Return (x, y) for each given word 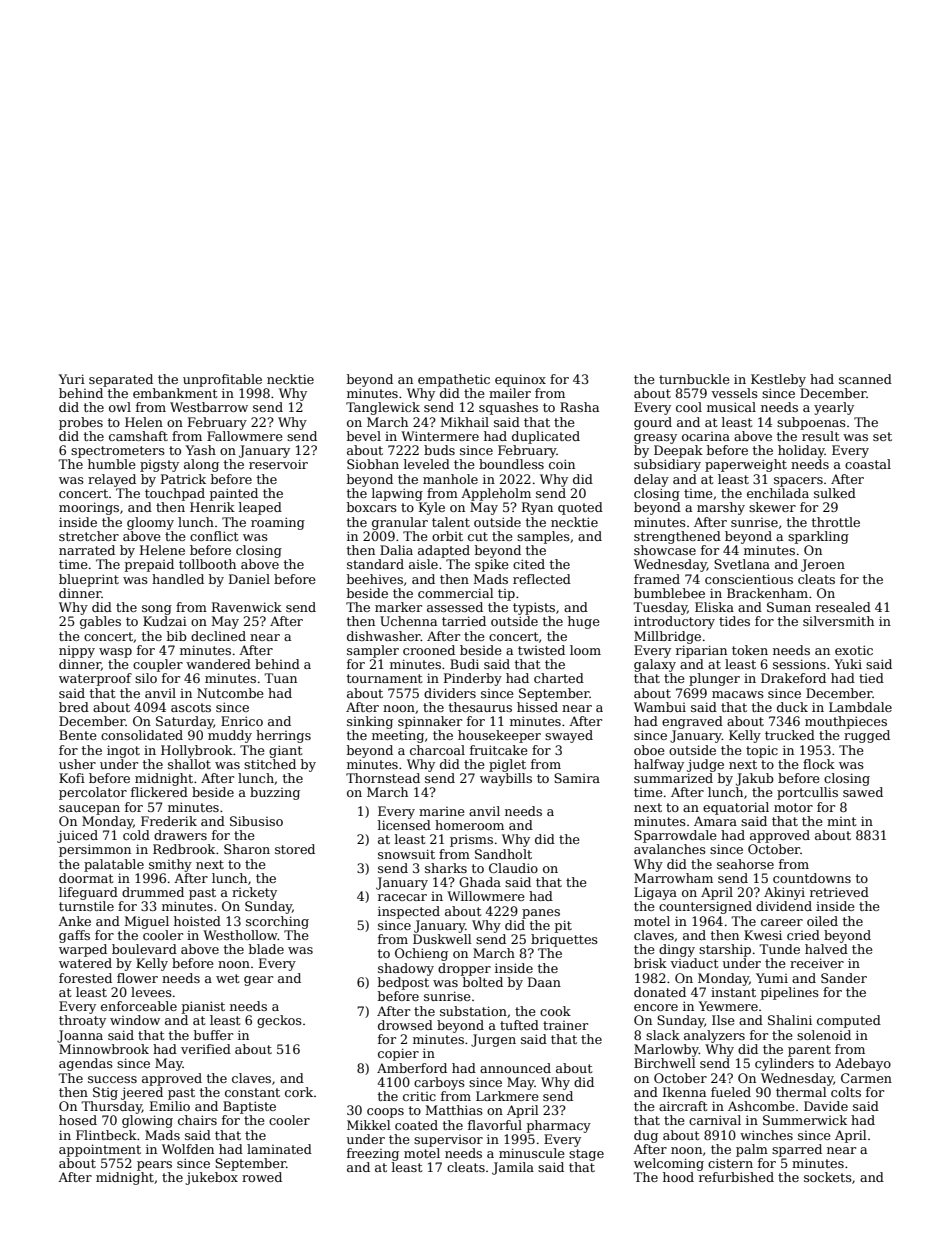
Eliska (714, 607)
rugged (867, 736)
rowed (262, 1177)
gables (100, 622)
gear (258, 981)
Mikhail (465, 422)
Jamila (513, 1168)
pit (563, 926)
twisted (541, 650)
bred (74, 707)
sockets (828, 1177)
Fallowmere (245, 436)
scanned (865, 379)
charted (559, 678)
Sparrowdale (675, 836)
